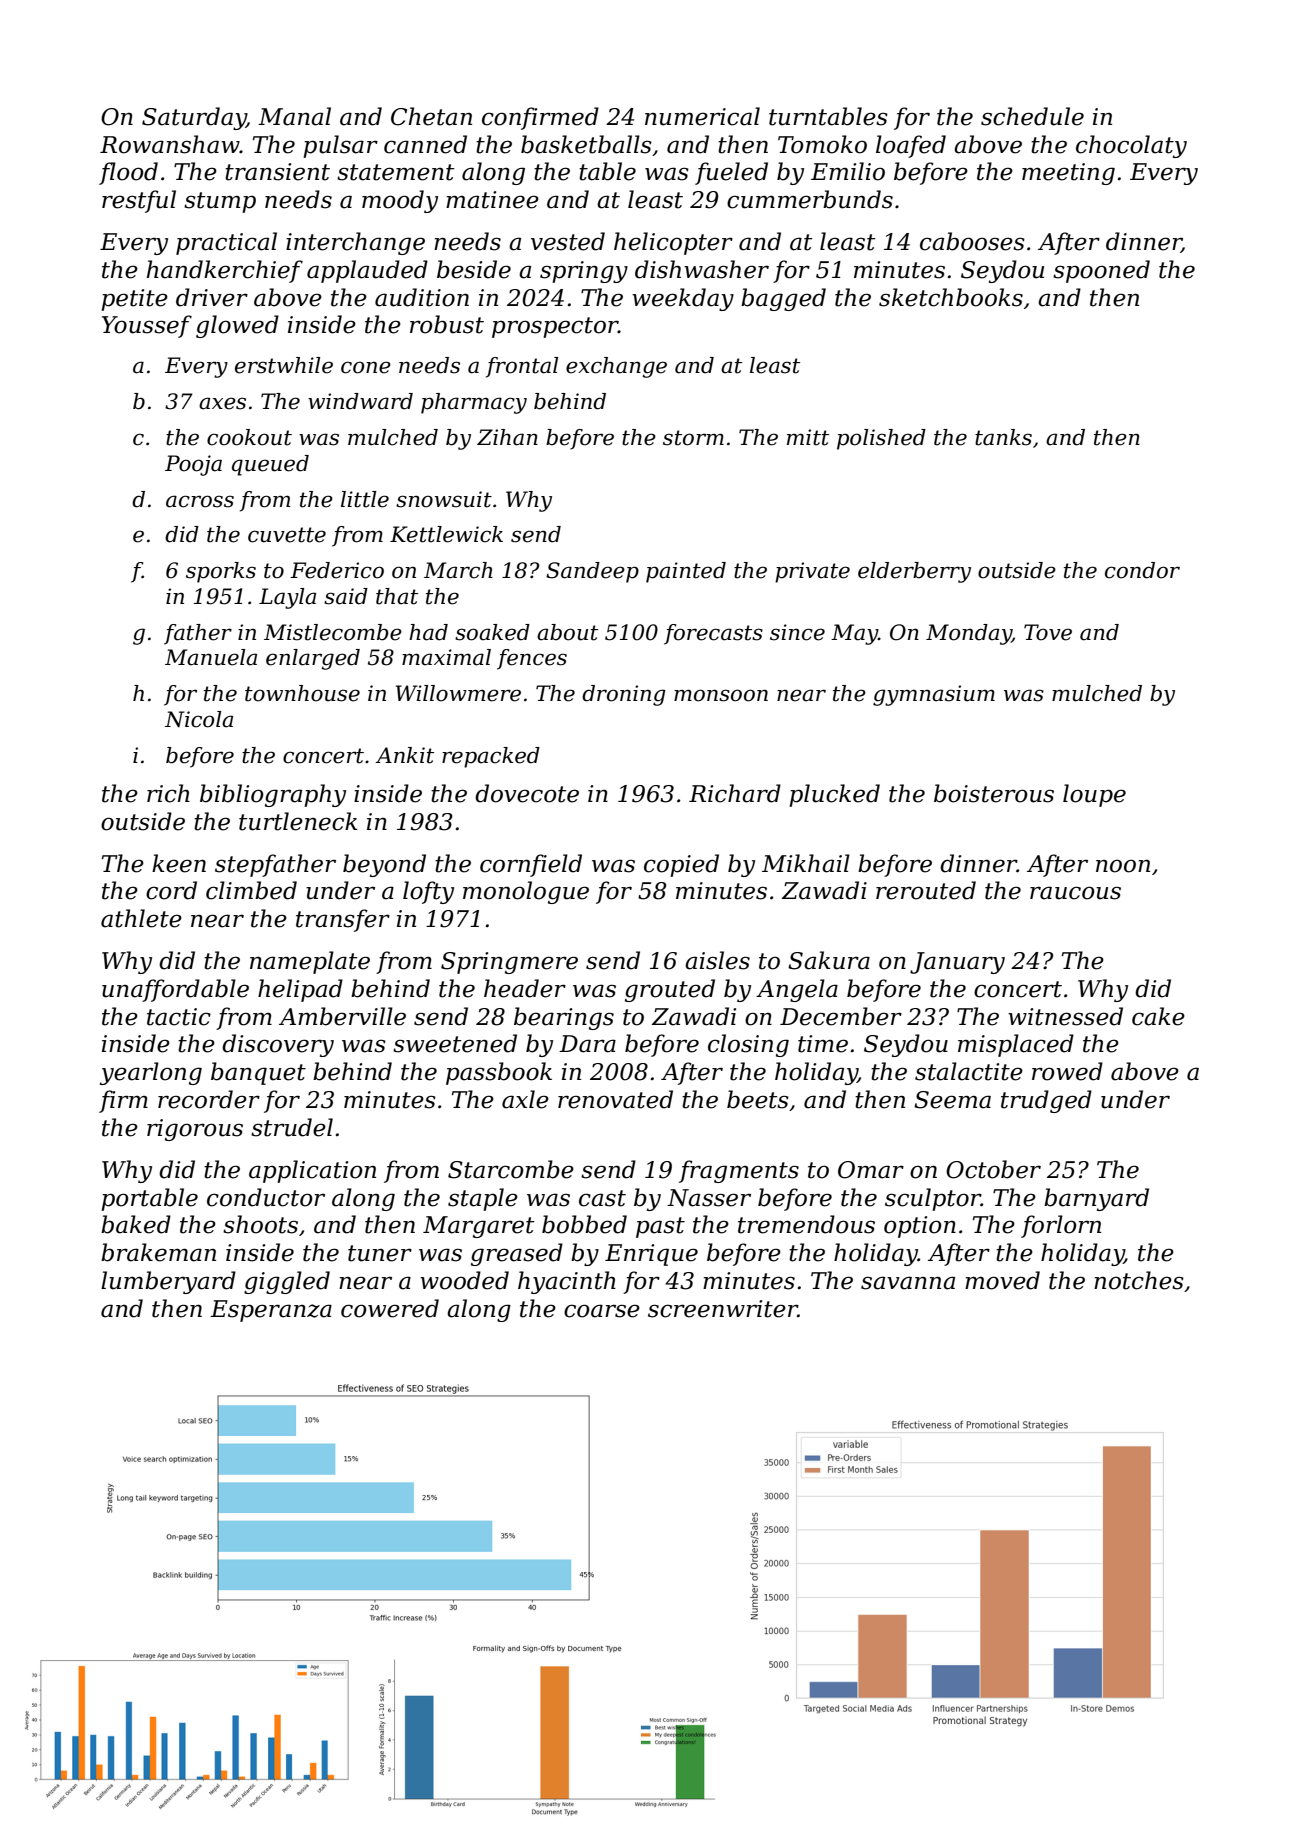  Describe the element at coordinates (1032, 116) in the screenshot. I see `schedule` at that location.
